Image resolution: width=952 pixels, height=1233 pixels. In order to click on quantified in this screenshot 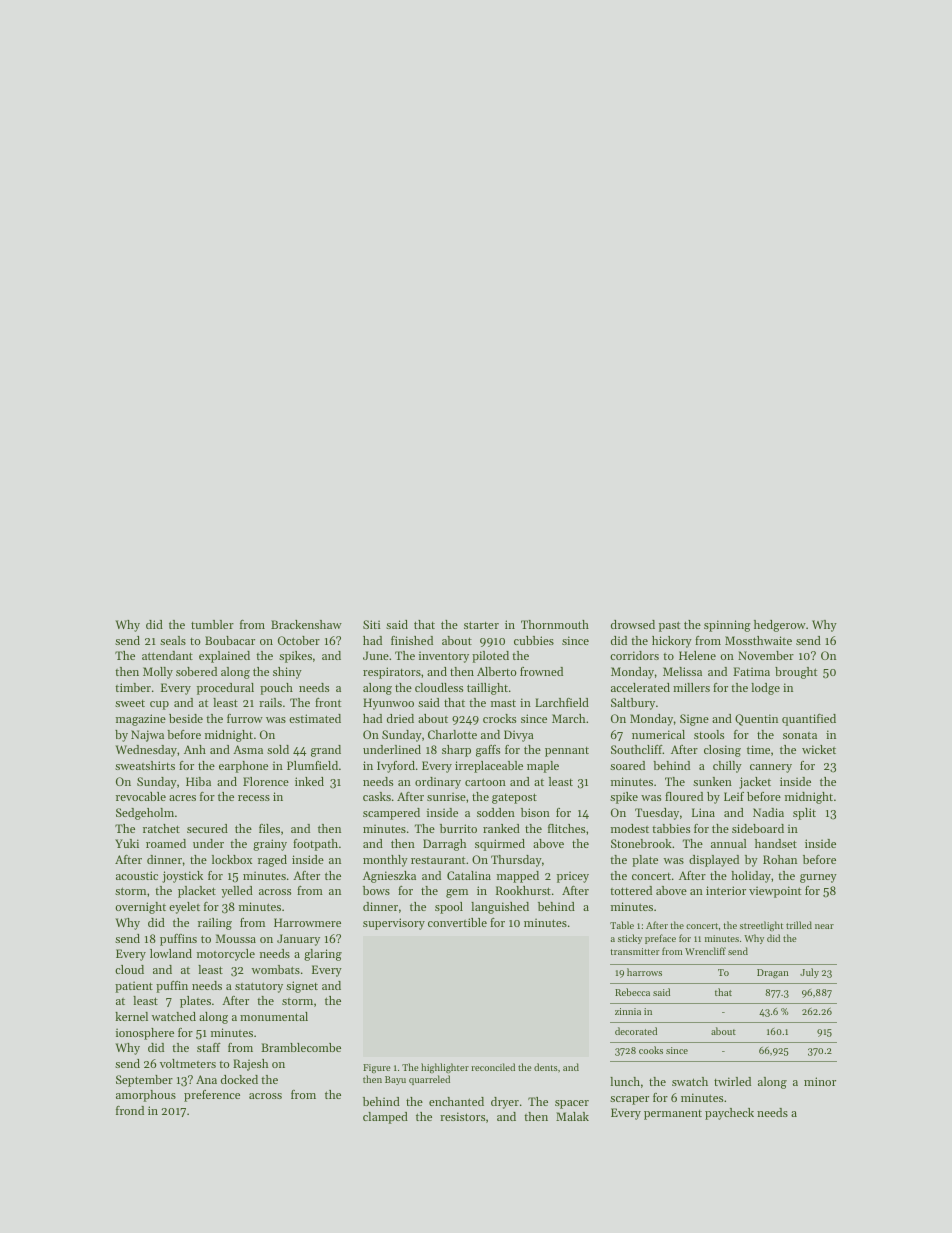, I will do `click(809, 720)`.
